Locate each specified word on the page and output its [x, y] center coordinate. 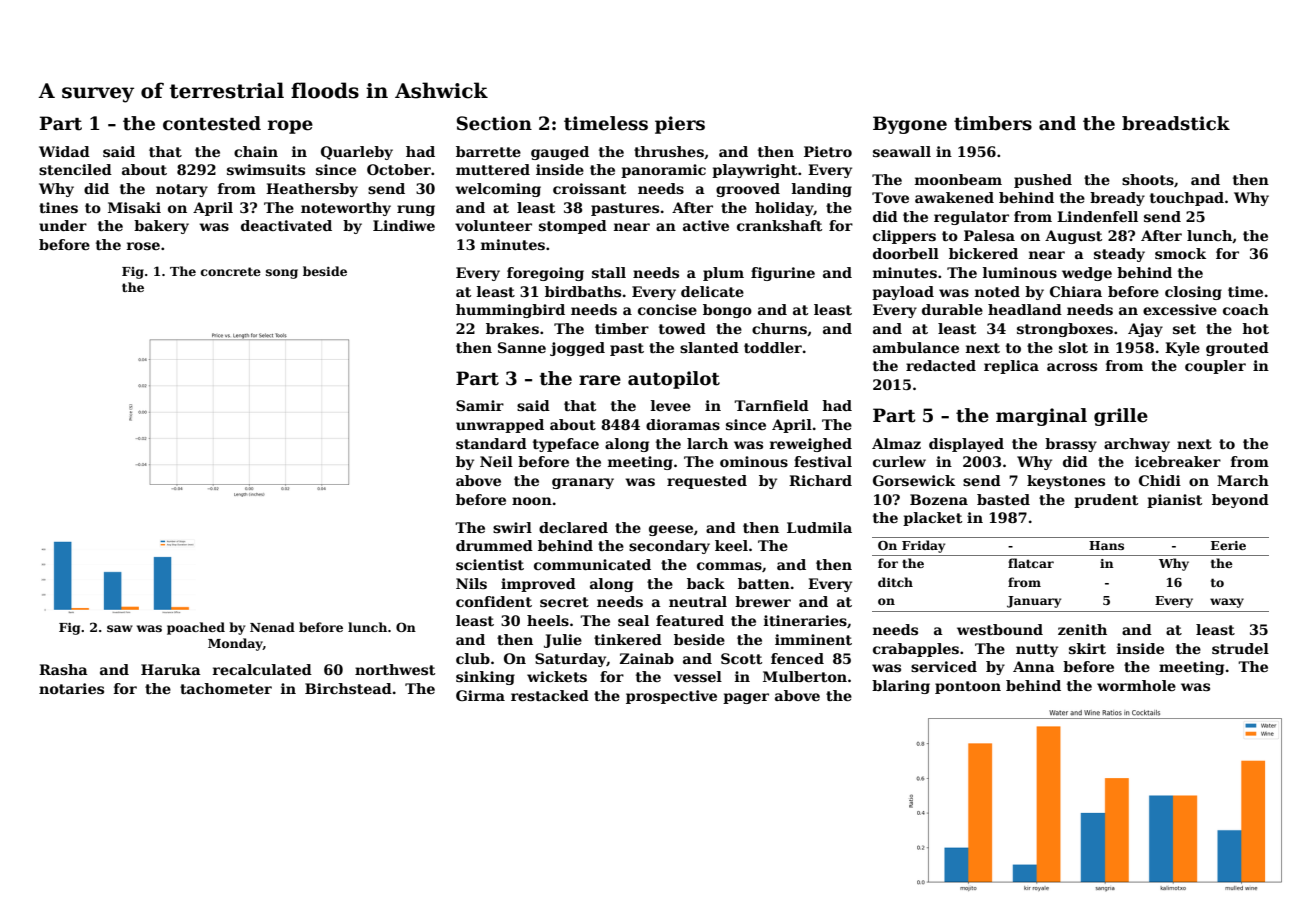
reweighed [811, 445]
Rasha [63, 669]
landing [822, 190]
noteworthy [346, 209]
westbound [1000, 629]
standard [491, 443]
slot [1073, 347]
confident [494, 601]
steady [1119, 255]
